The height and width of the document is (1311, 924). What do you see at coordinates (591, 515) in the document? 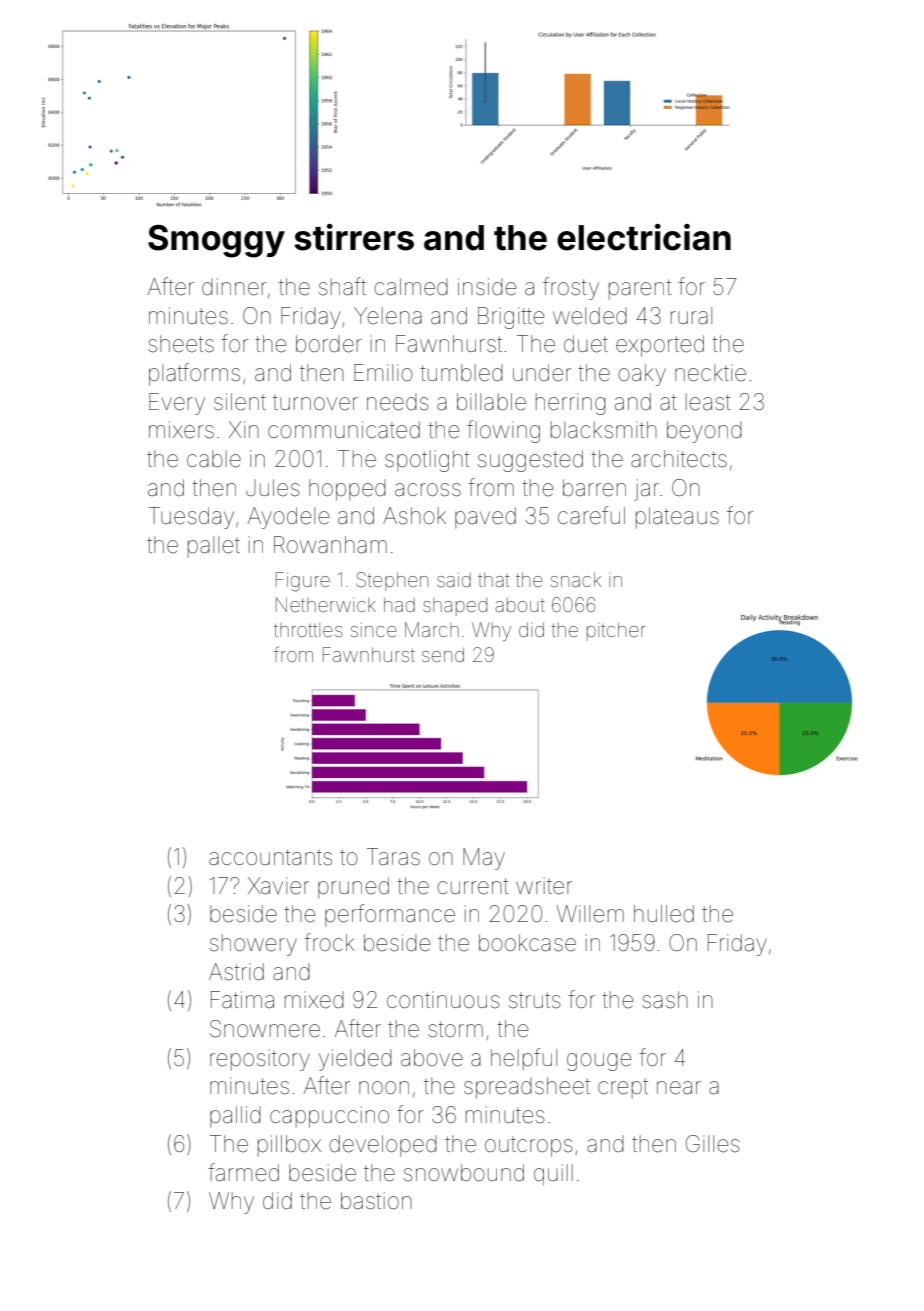
I see `careful` at bounding box center [591, 515].
